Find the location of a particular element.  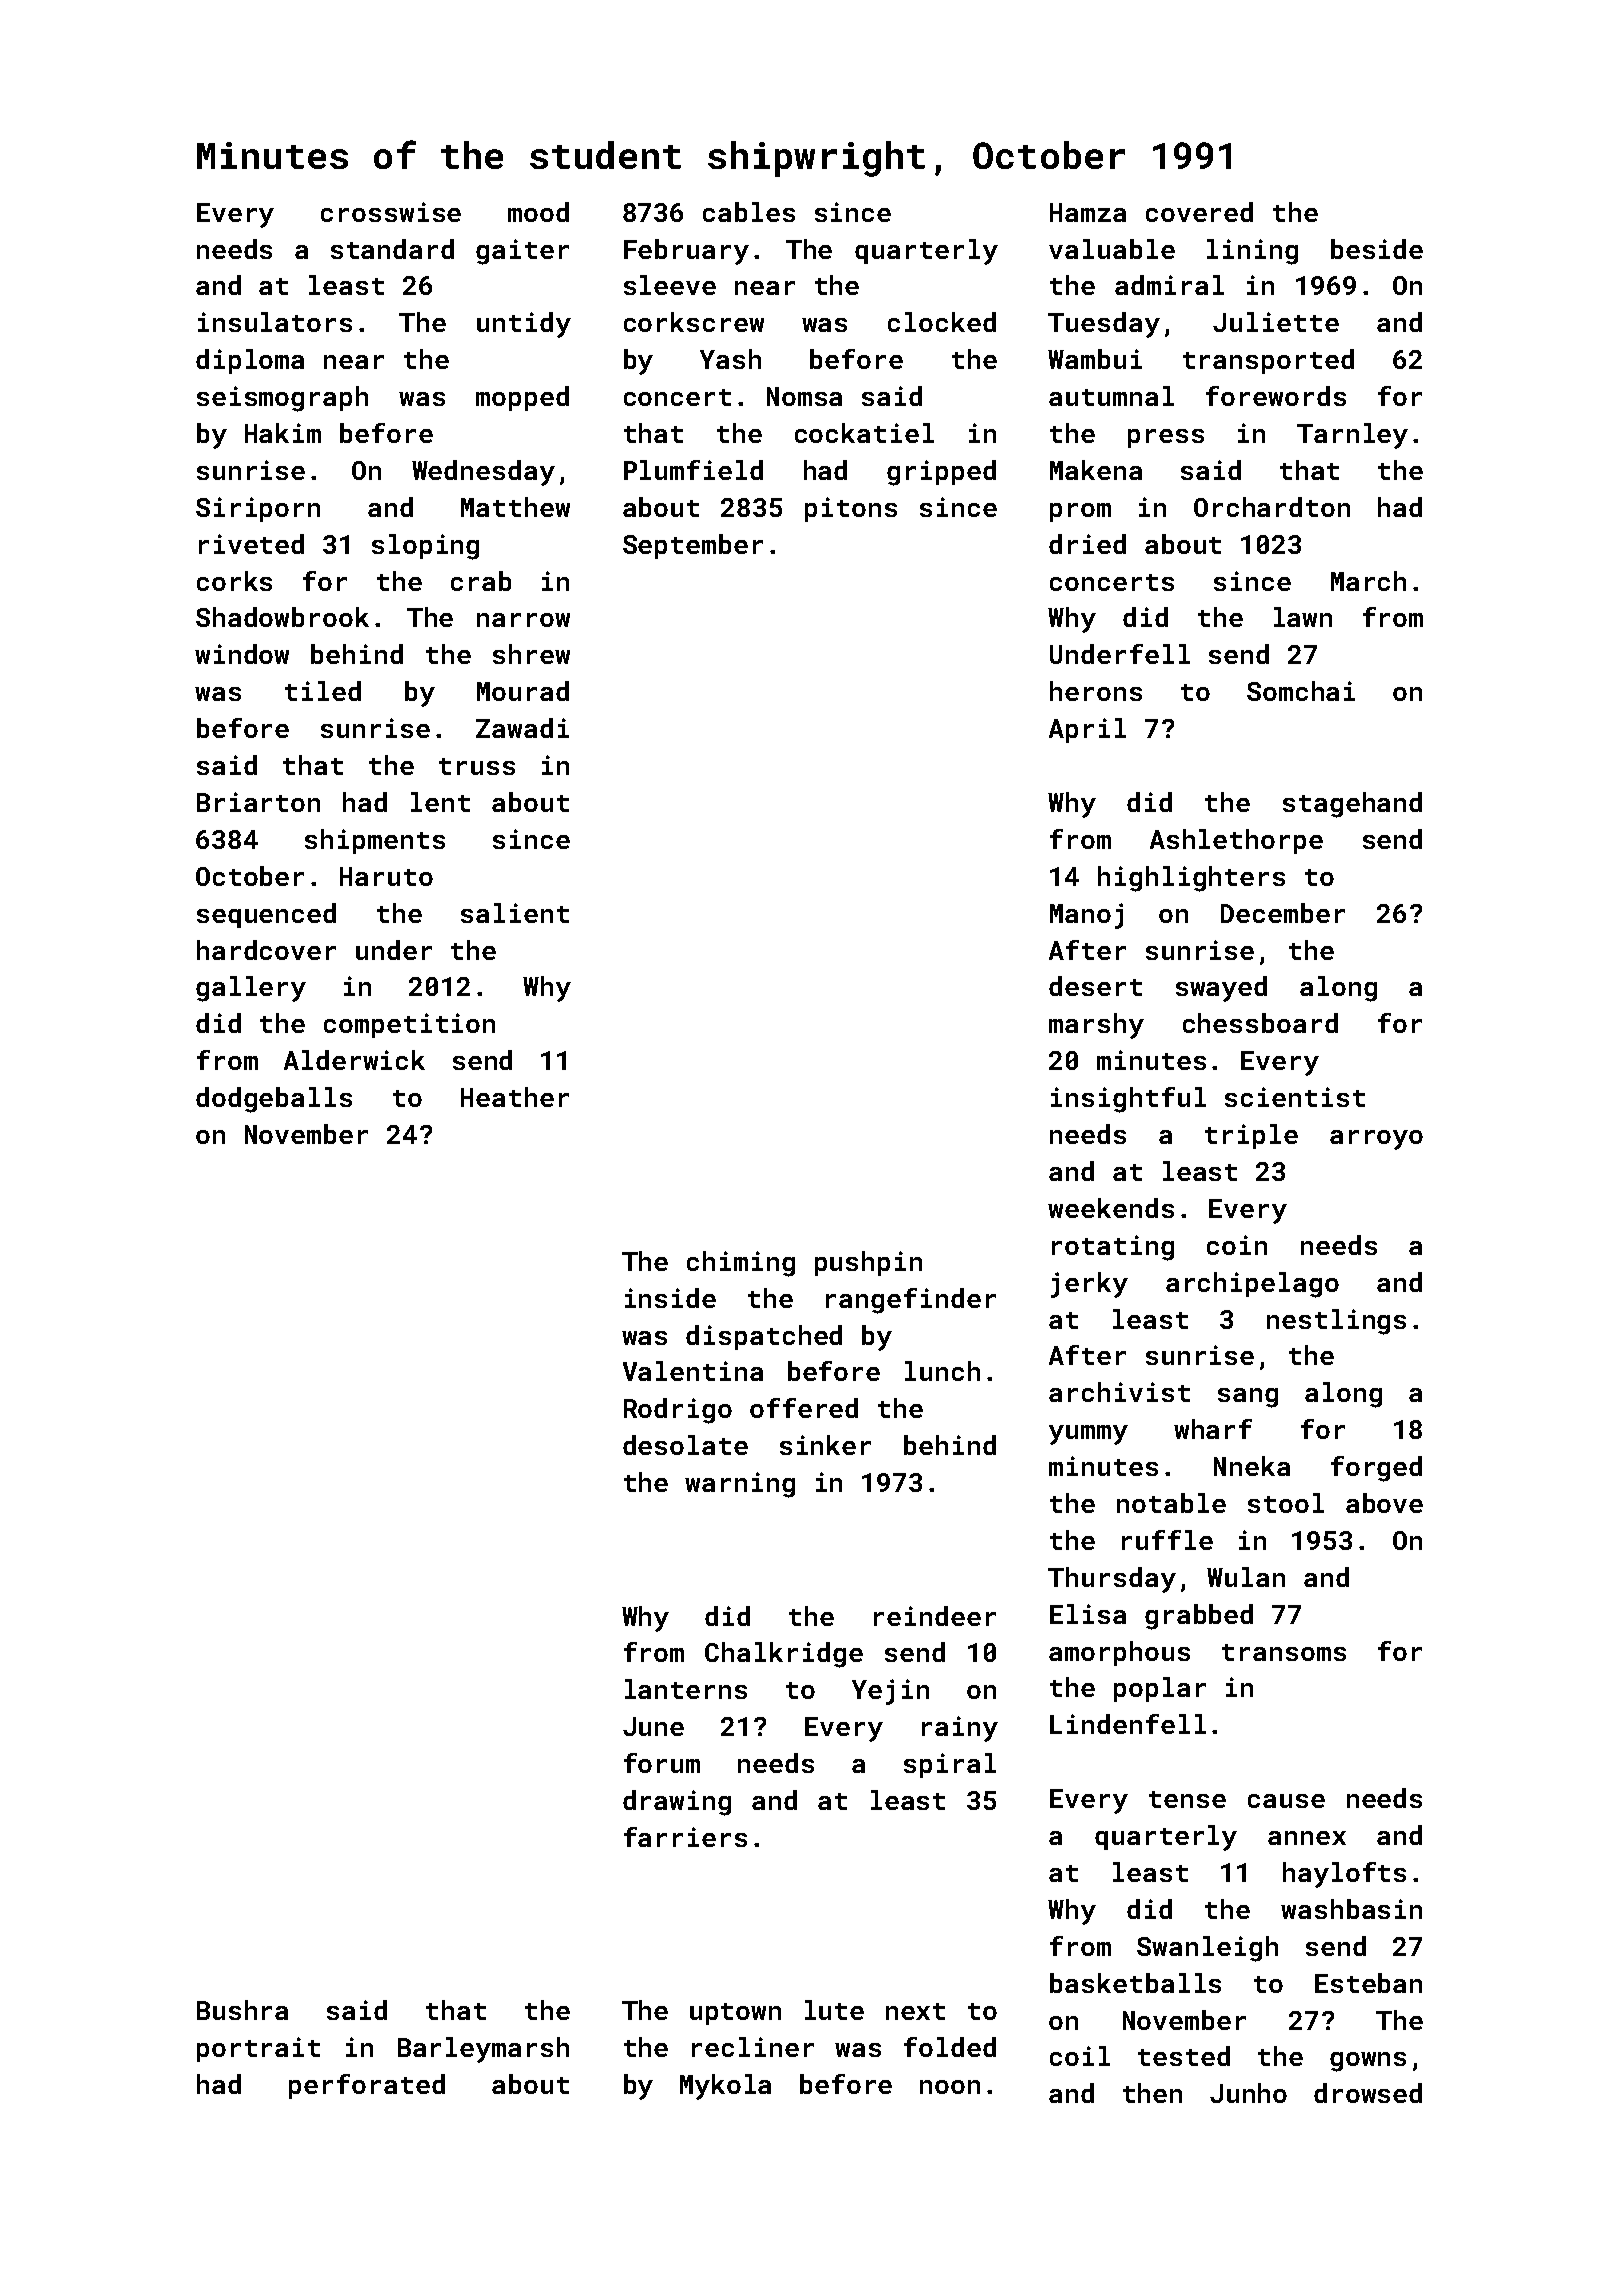

pushpin is located at coordinates (868, 1263).
